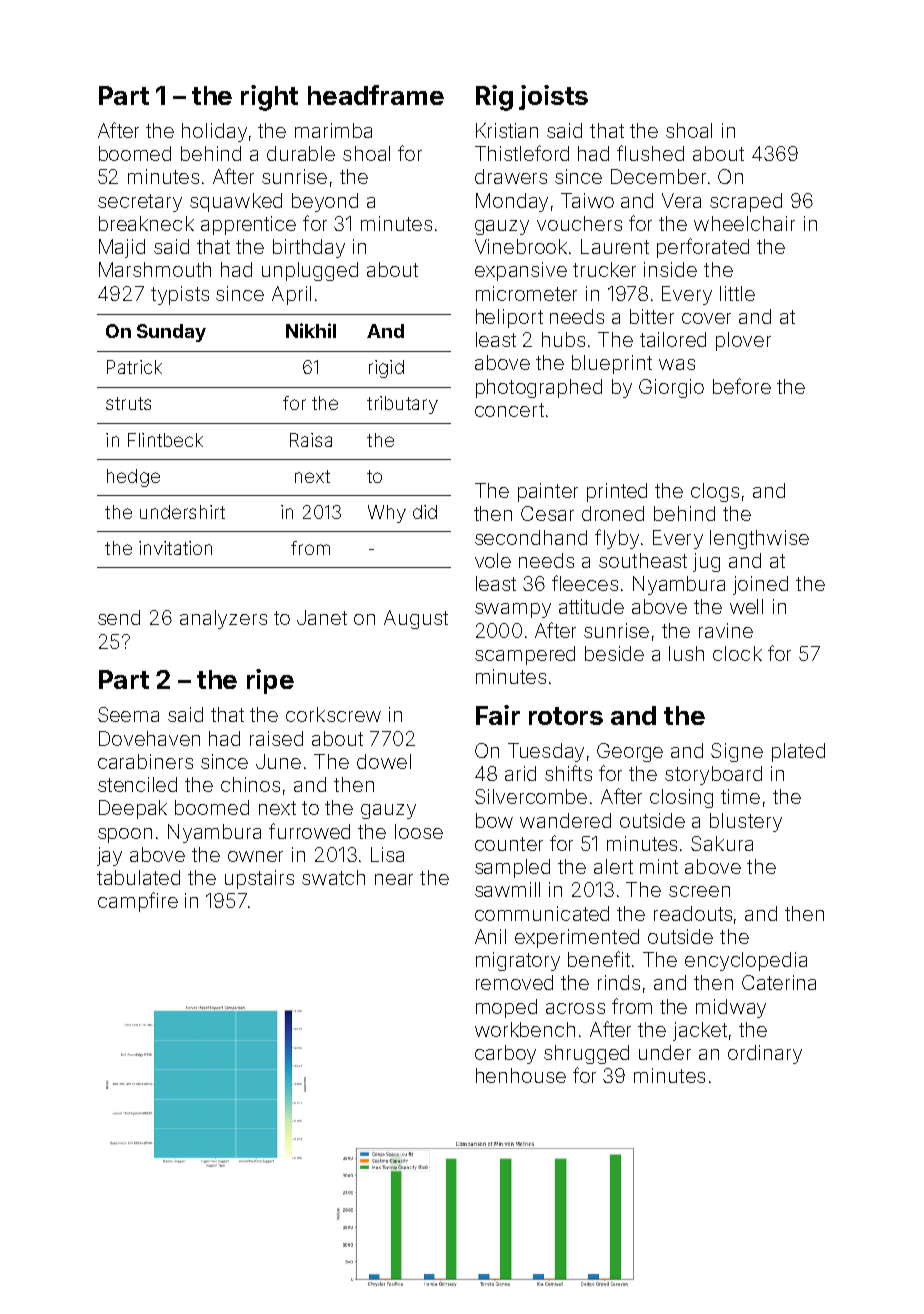 This image has height=1314, width=924. Describe the element at coordinates (310, 271) in the image. I see `unplugged` at that location.
